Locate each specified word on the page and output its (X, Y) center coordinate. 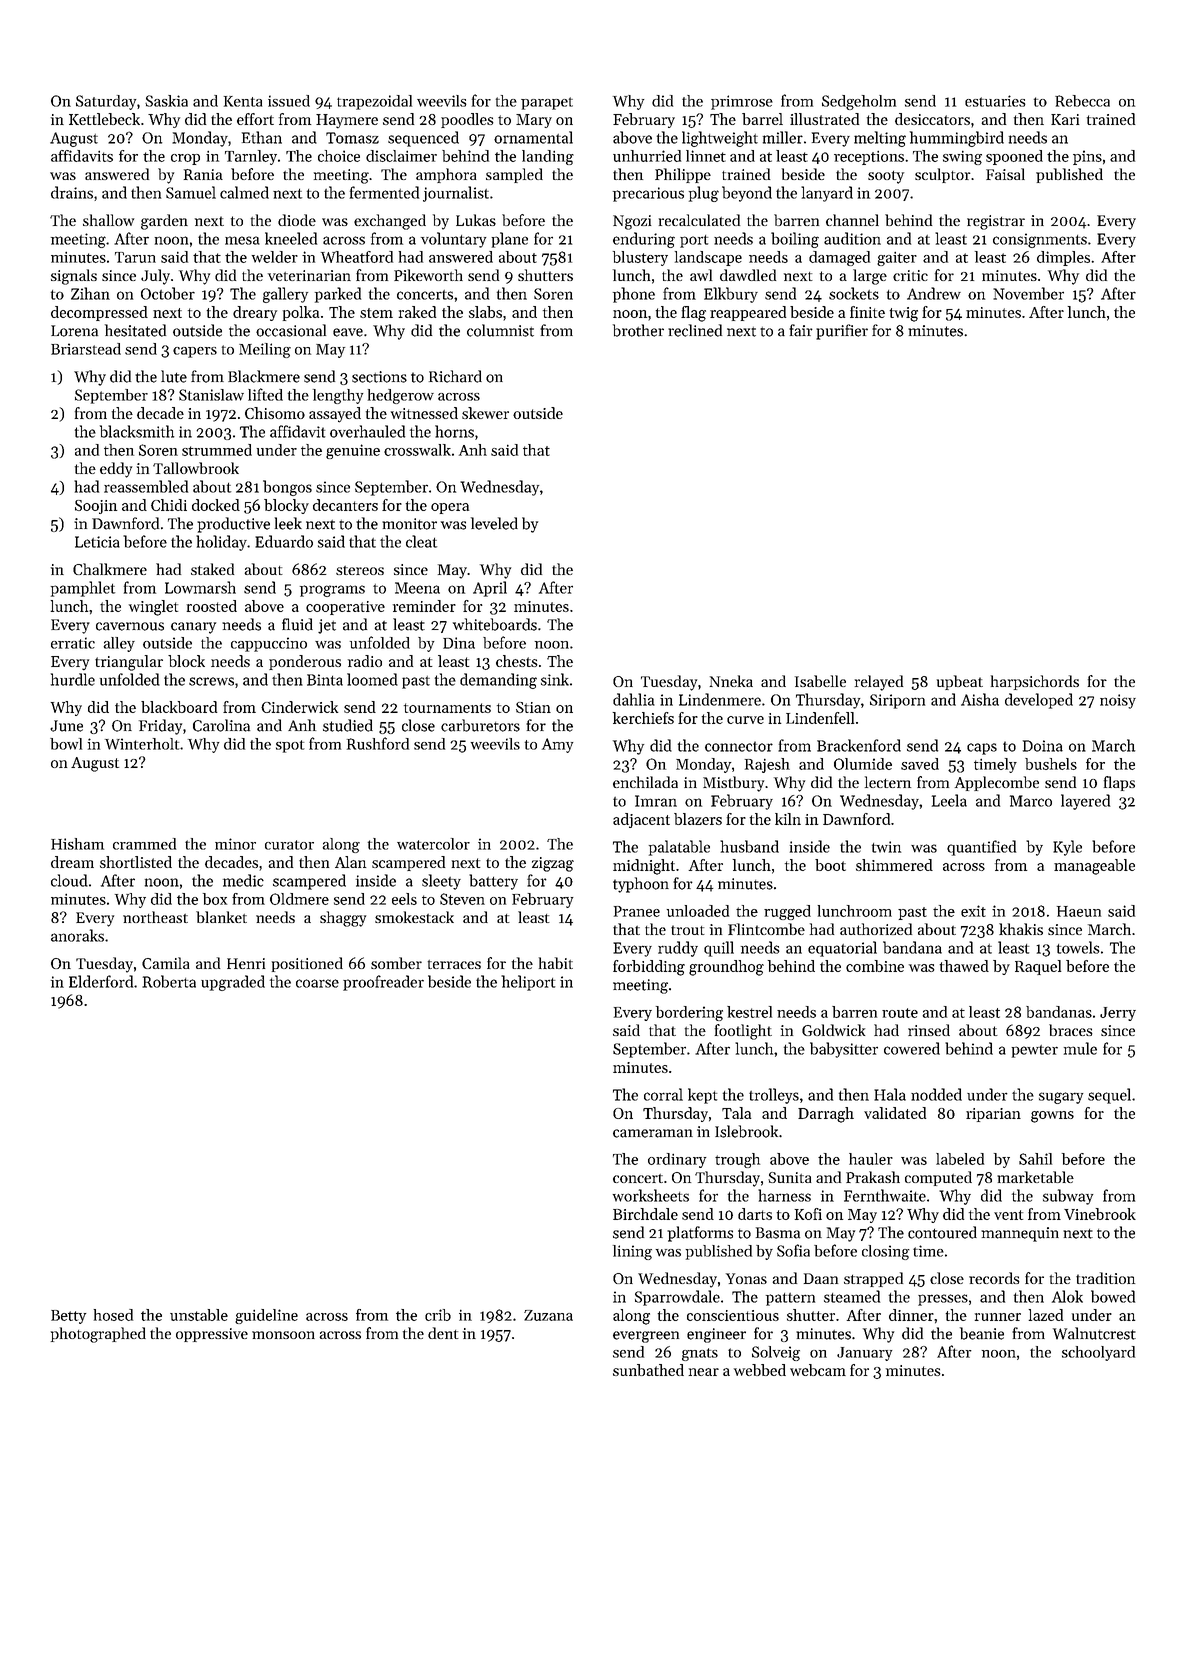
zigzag (553, 864)
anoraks (77, 935)
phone (634, 295)
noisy (1118, 701)
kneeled (291, 238)
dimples (1063, 258)
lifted (265, 394)
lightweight (720, 139)
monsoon (283, 1335)
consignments (1040, 240)
